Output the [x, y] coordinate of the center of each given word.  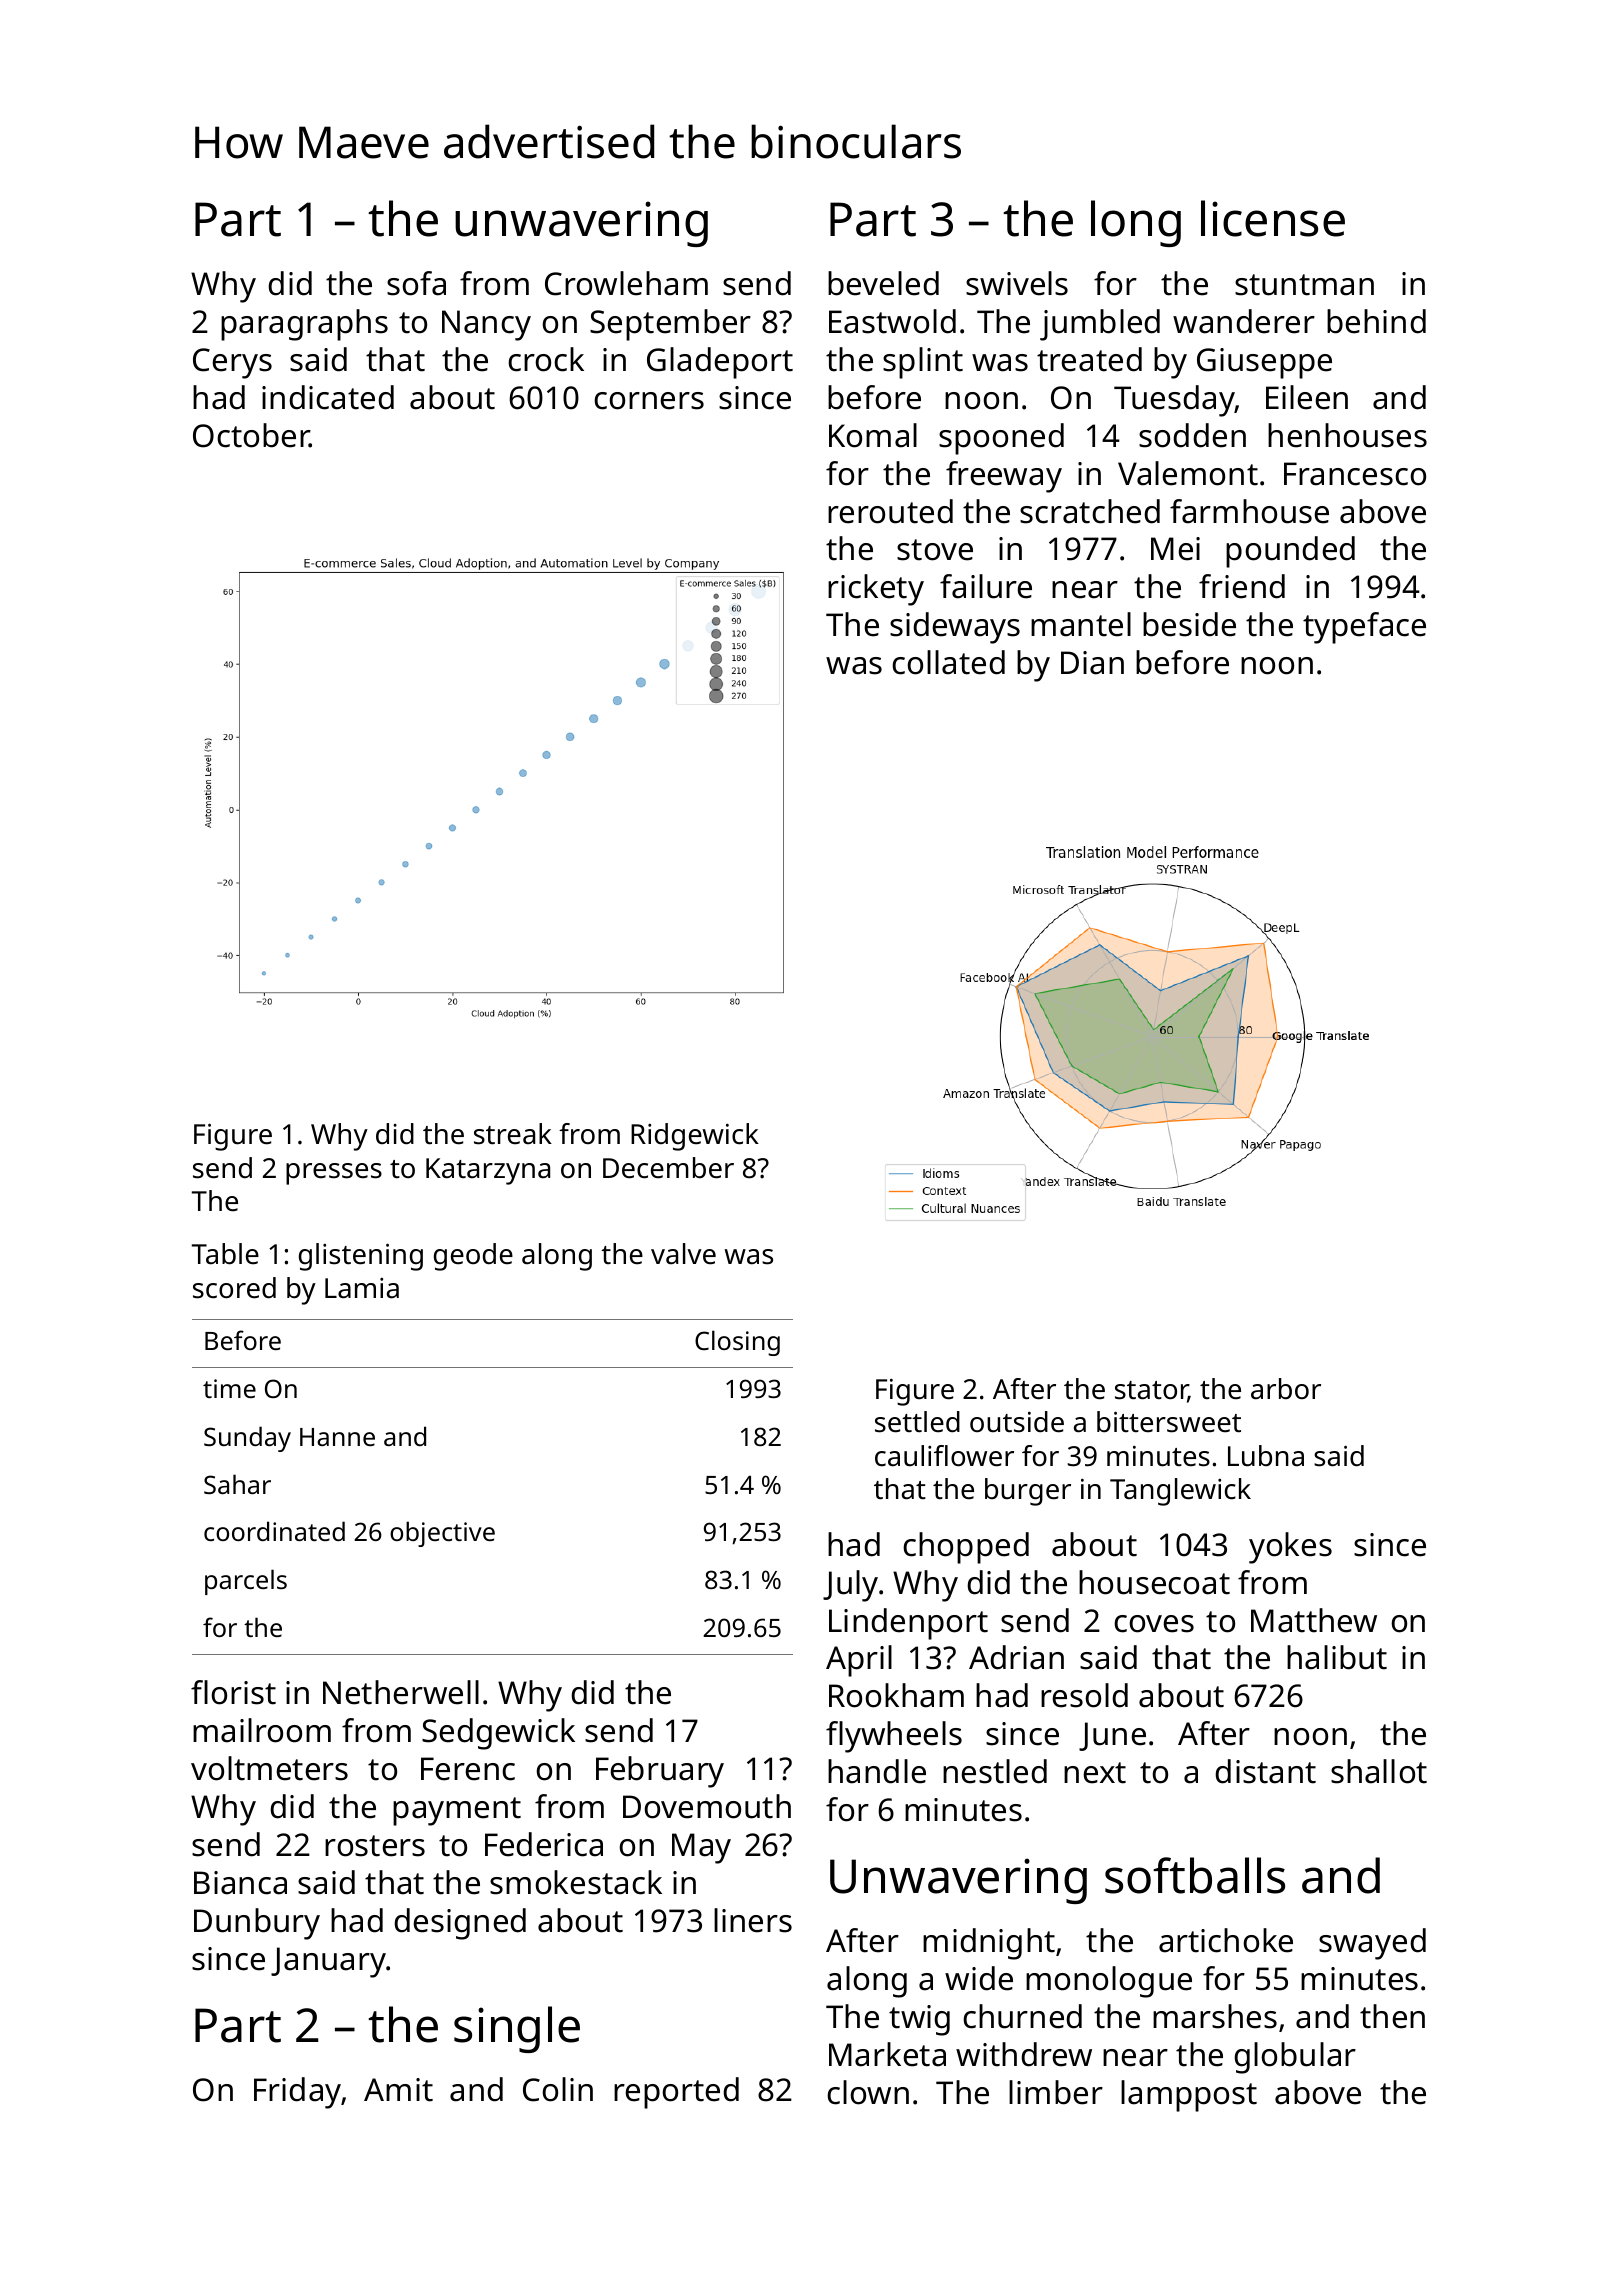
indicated [328, 397]
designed [460, 1924]
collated [948, 662]
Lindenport [908, 1624]
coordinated [274, 1531]
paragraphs [304, 325]
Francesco [1355, 474]
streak [513, 1134]
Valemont [1188, 473]
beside [1189, 624]
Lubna [1266, 1456]
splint [923, 363]
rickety [876, 590]
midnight [989, 1944]
